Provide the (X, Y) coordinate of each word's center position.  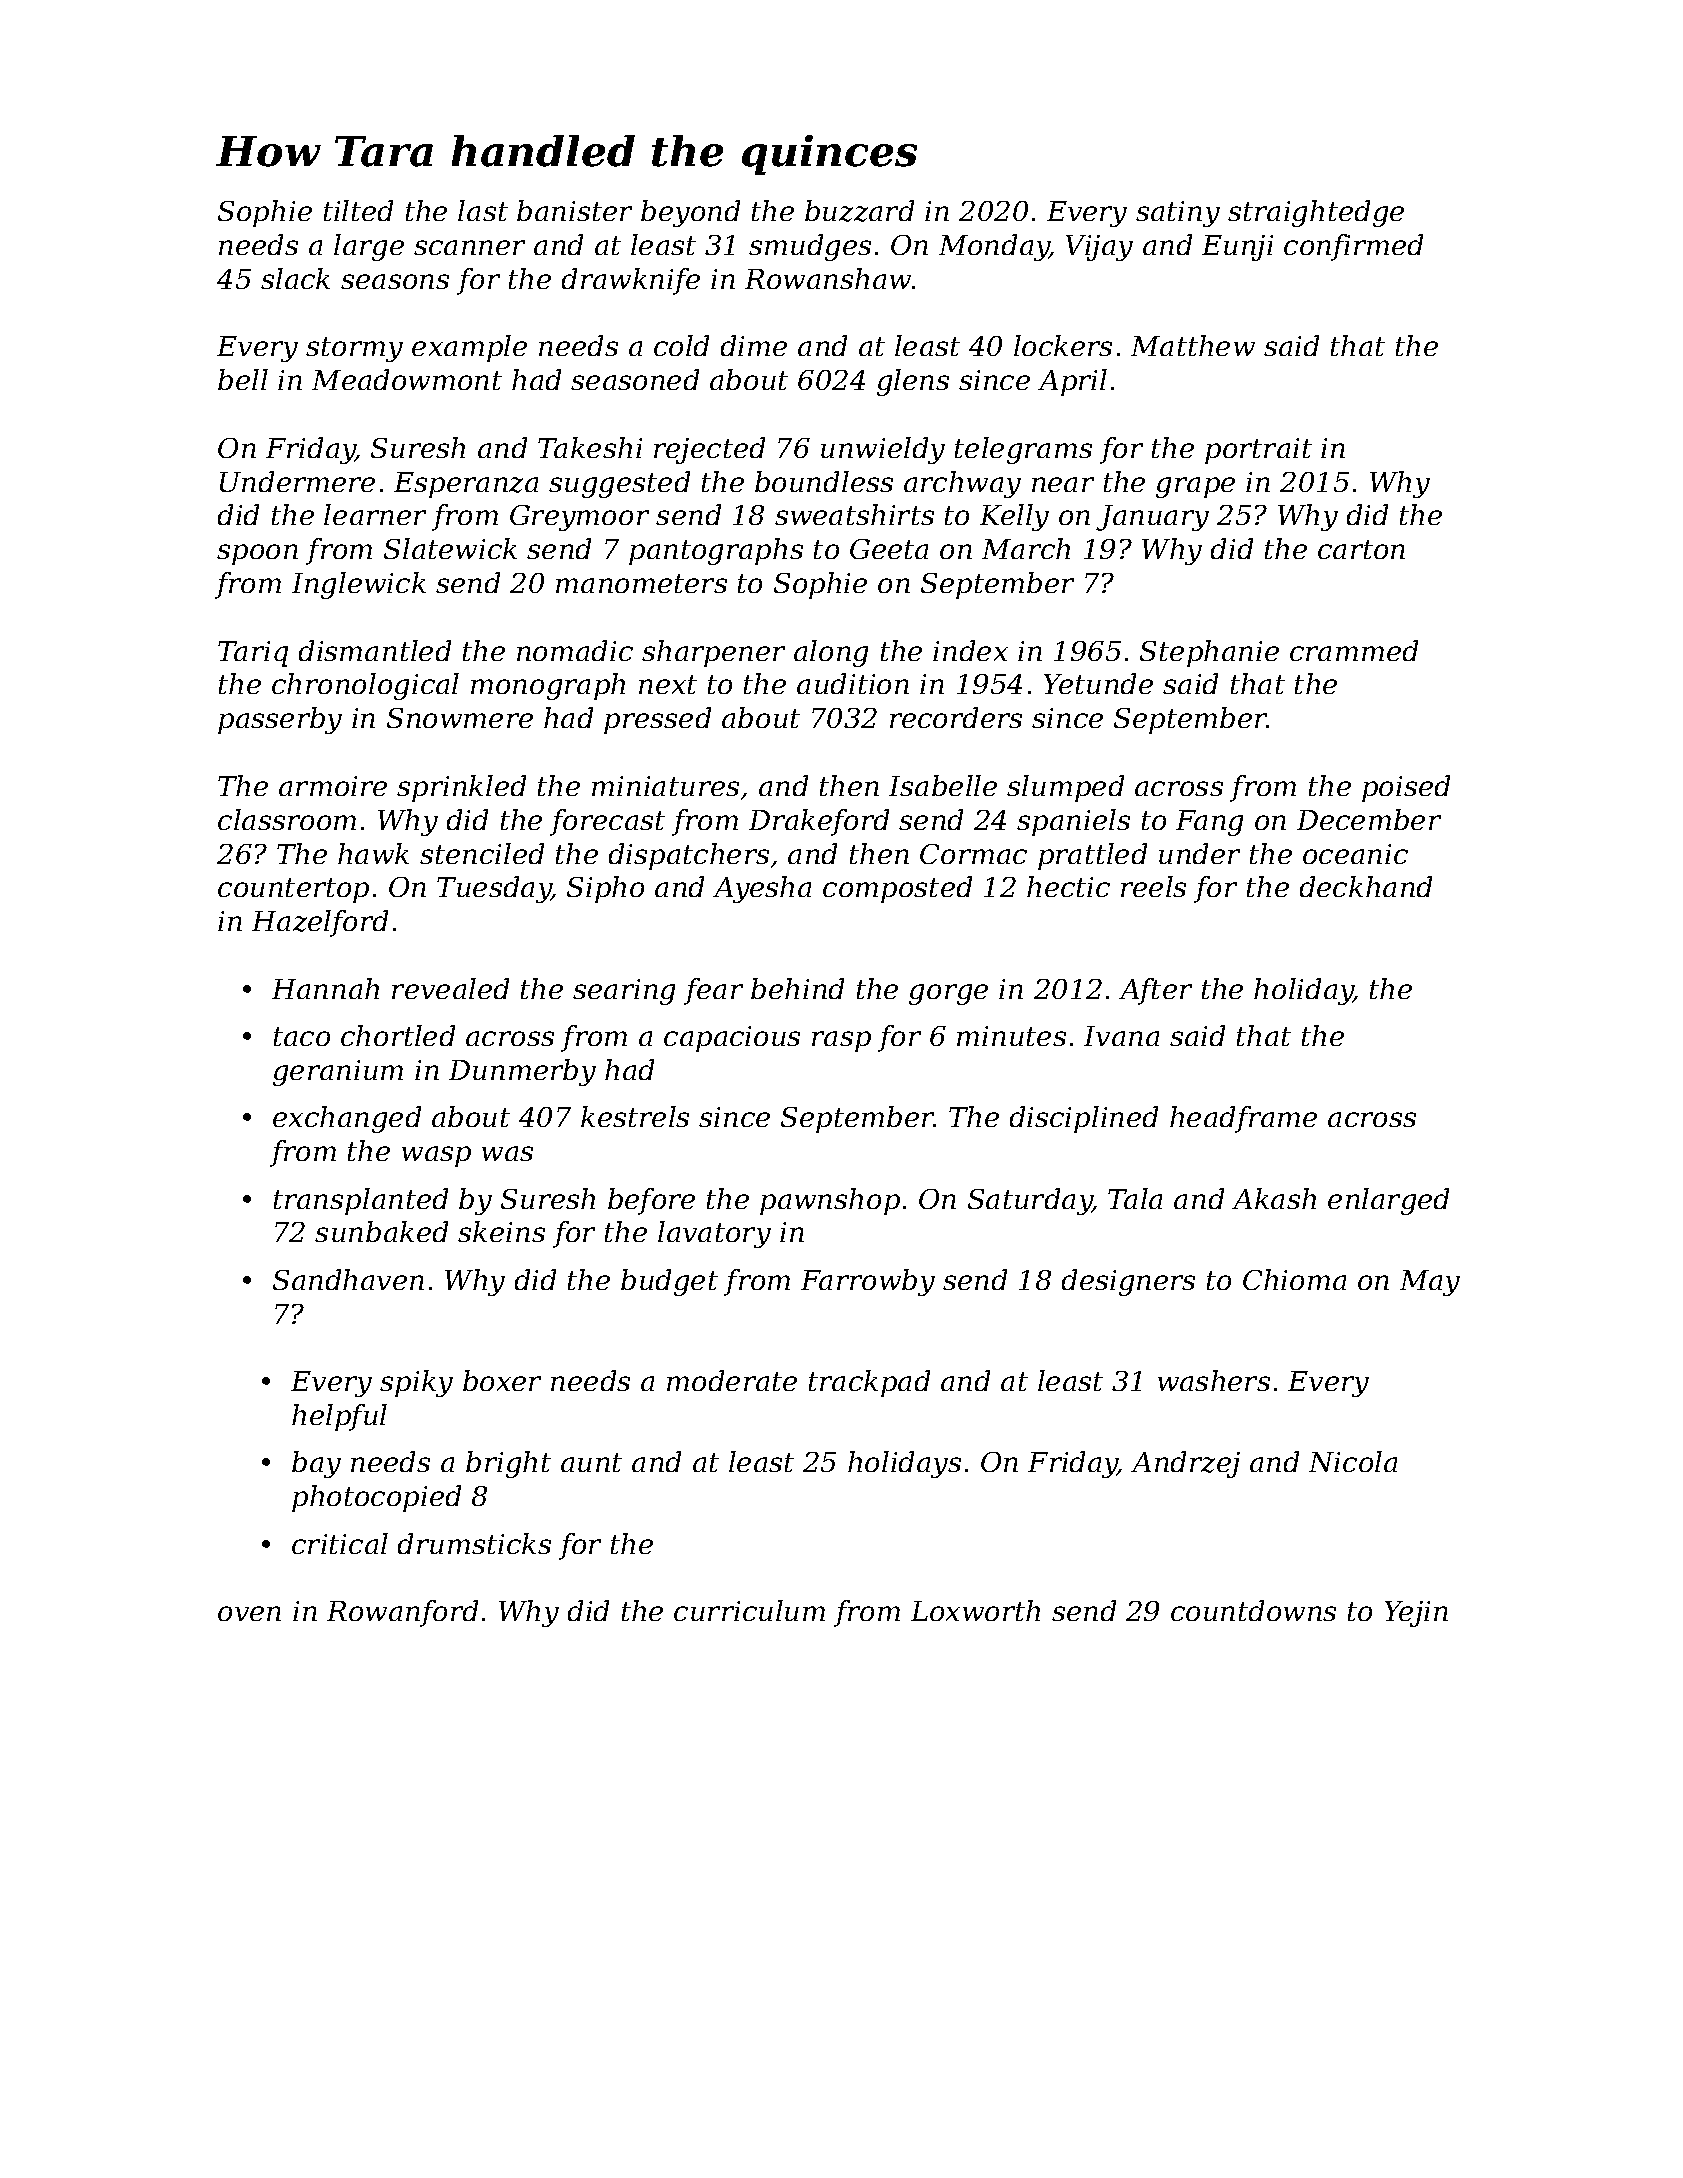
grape (1195, 487)
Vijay (1099, 248)
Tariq (253, 654)
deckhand (1366, 886)
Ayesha (762, 889)
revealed (450, 988)
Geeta (889, 549)
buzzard (859, 211)
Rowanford (402, 1613)
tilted (358, 210)
